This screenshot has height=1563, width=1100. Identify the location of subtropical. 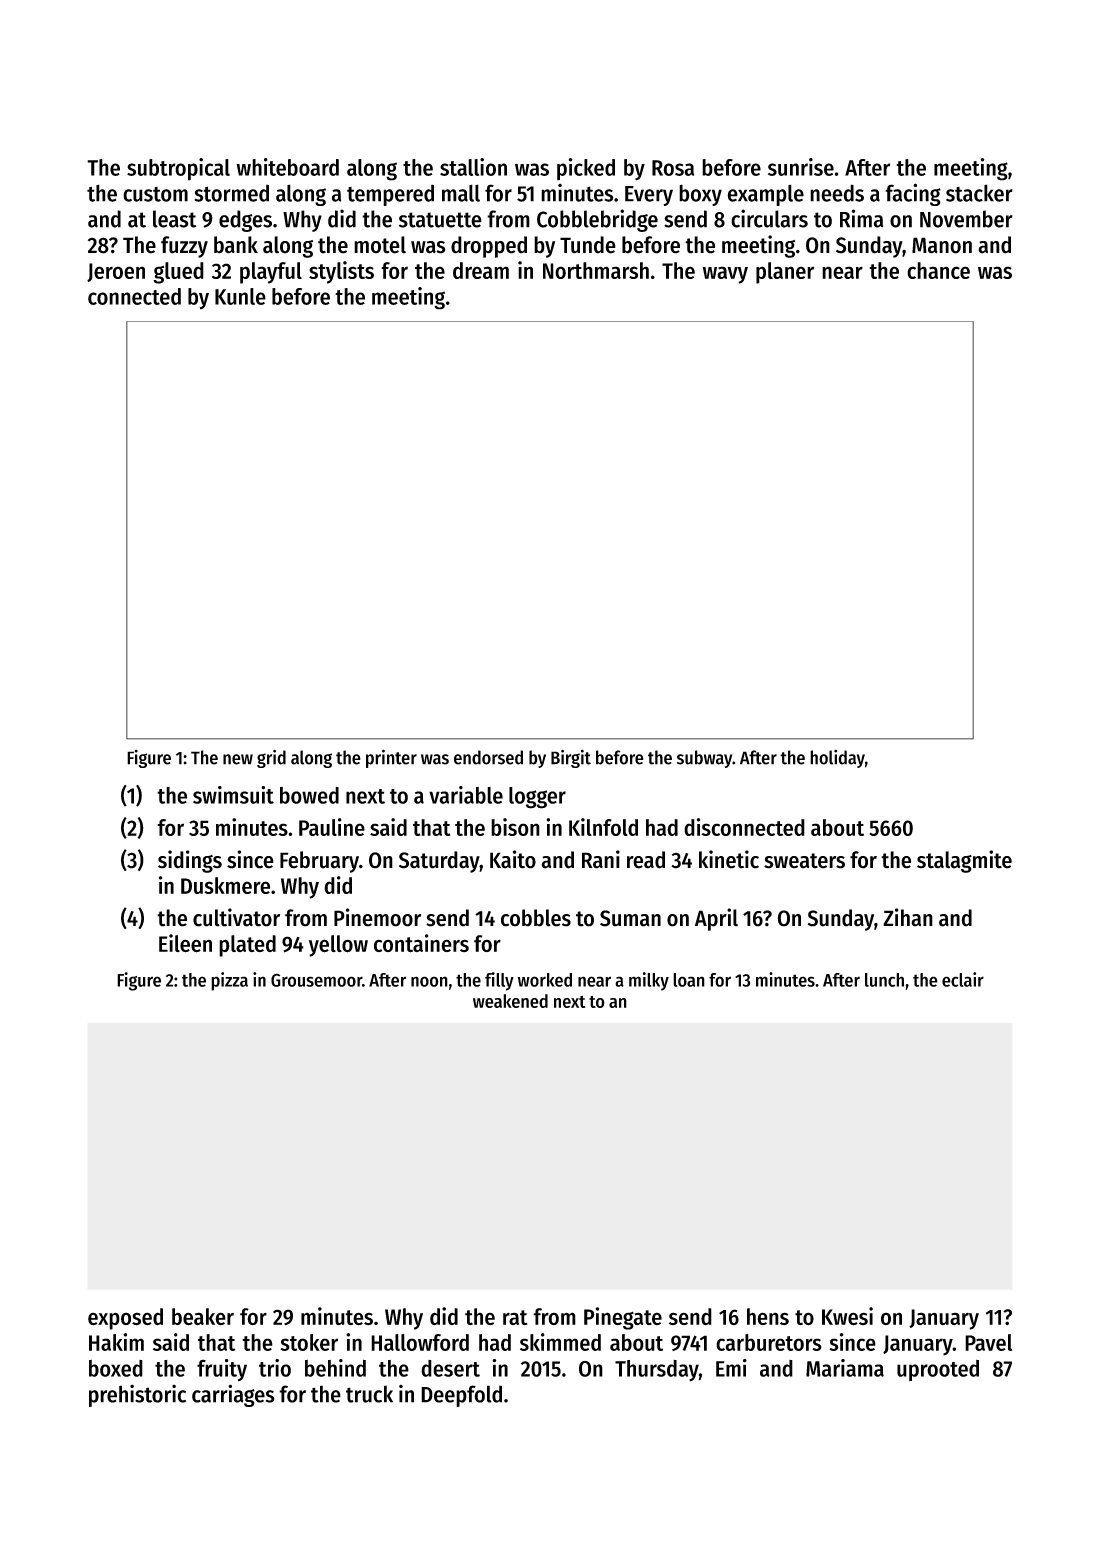
(178, 169).
